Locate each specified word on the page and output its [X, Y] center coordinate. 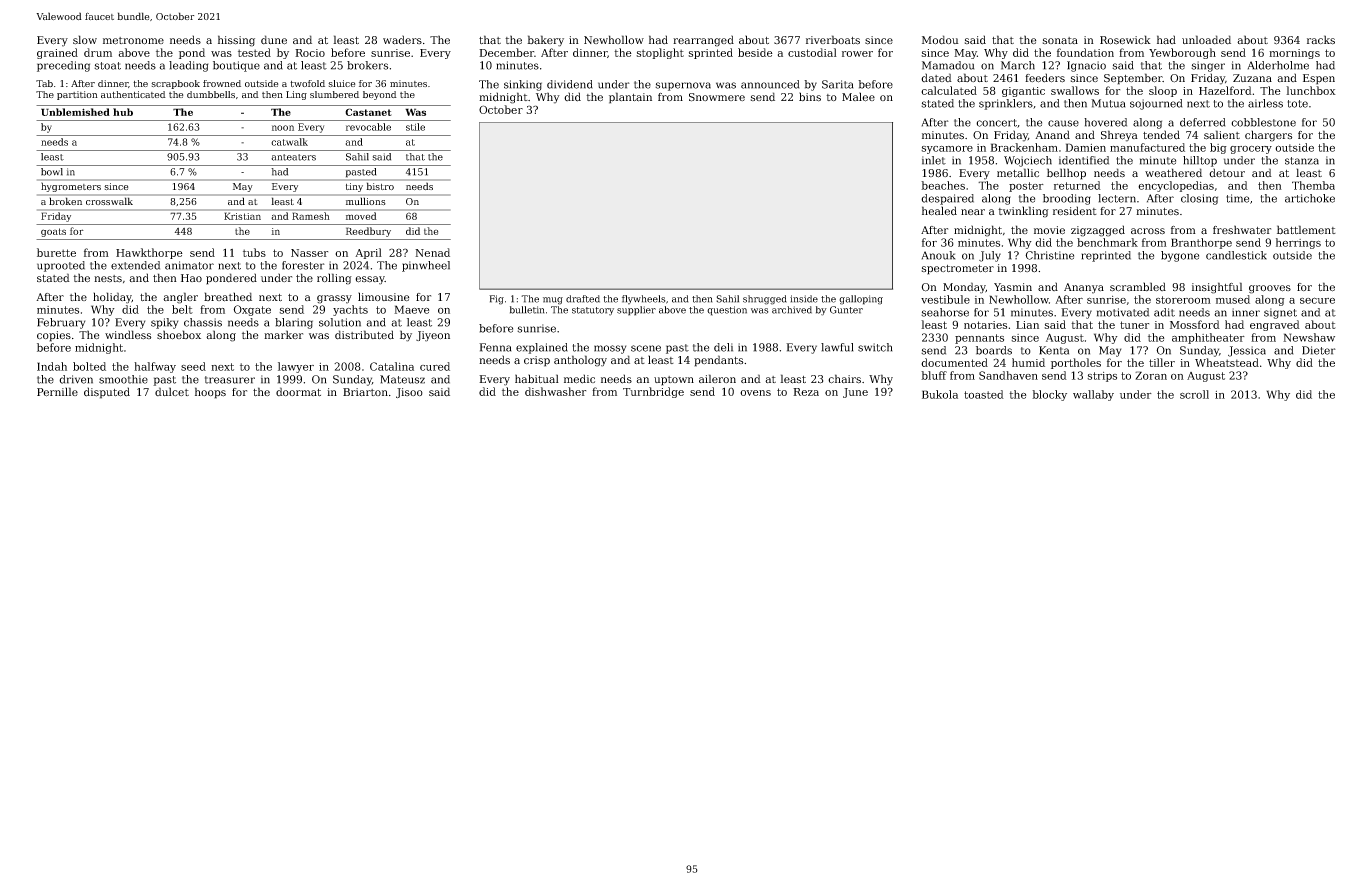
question [727, 311]
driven [76, 379]
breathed [228, 297]
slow [85, 40]
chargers [1268, 136]
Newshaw [1309, 337]
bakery [545, 41]
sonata [1060, 41]
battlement [1306, 230]
